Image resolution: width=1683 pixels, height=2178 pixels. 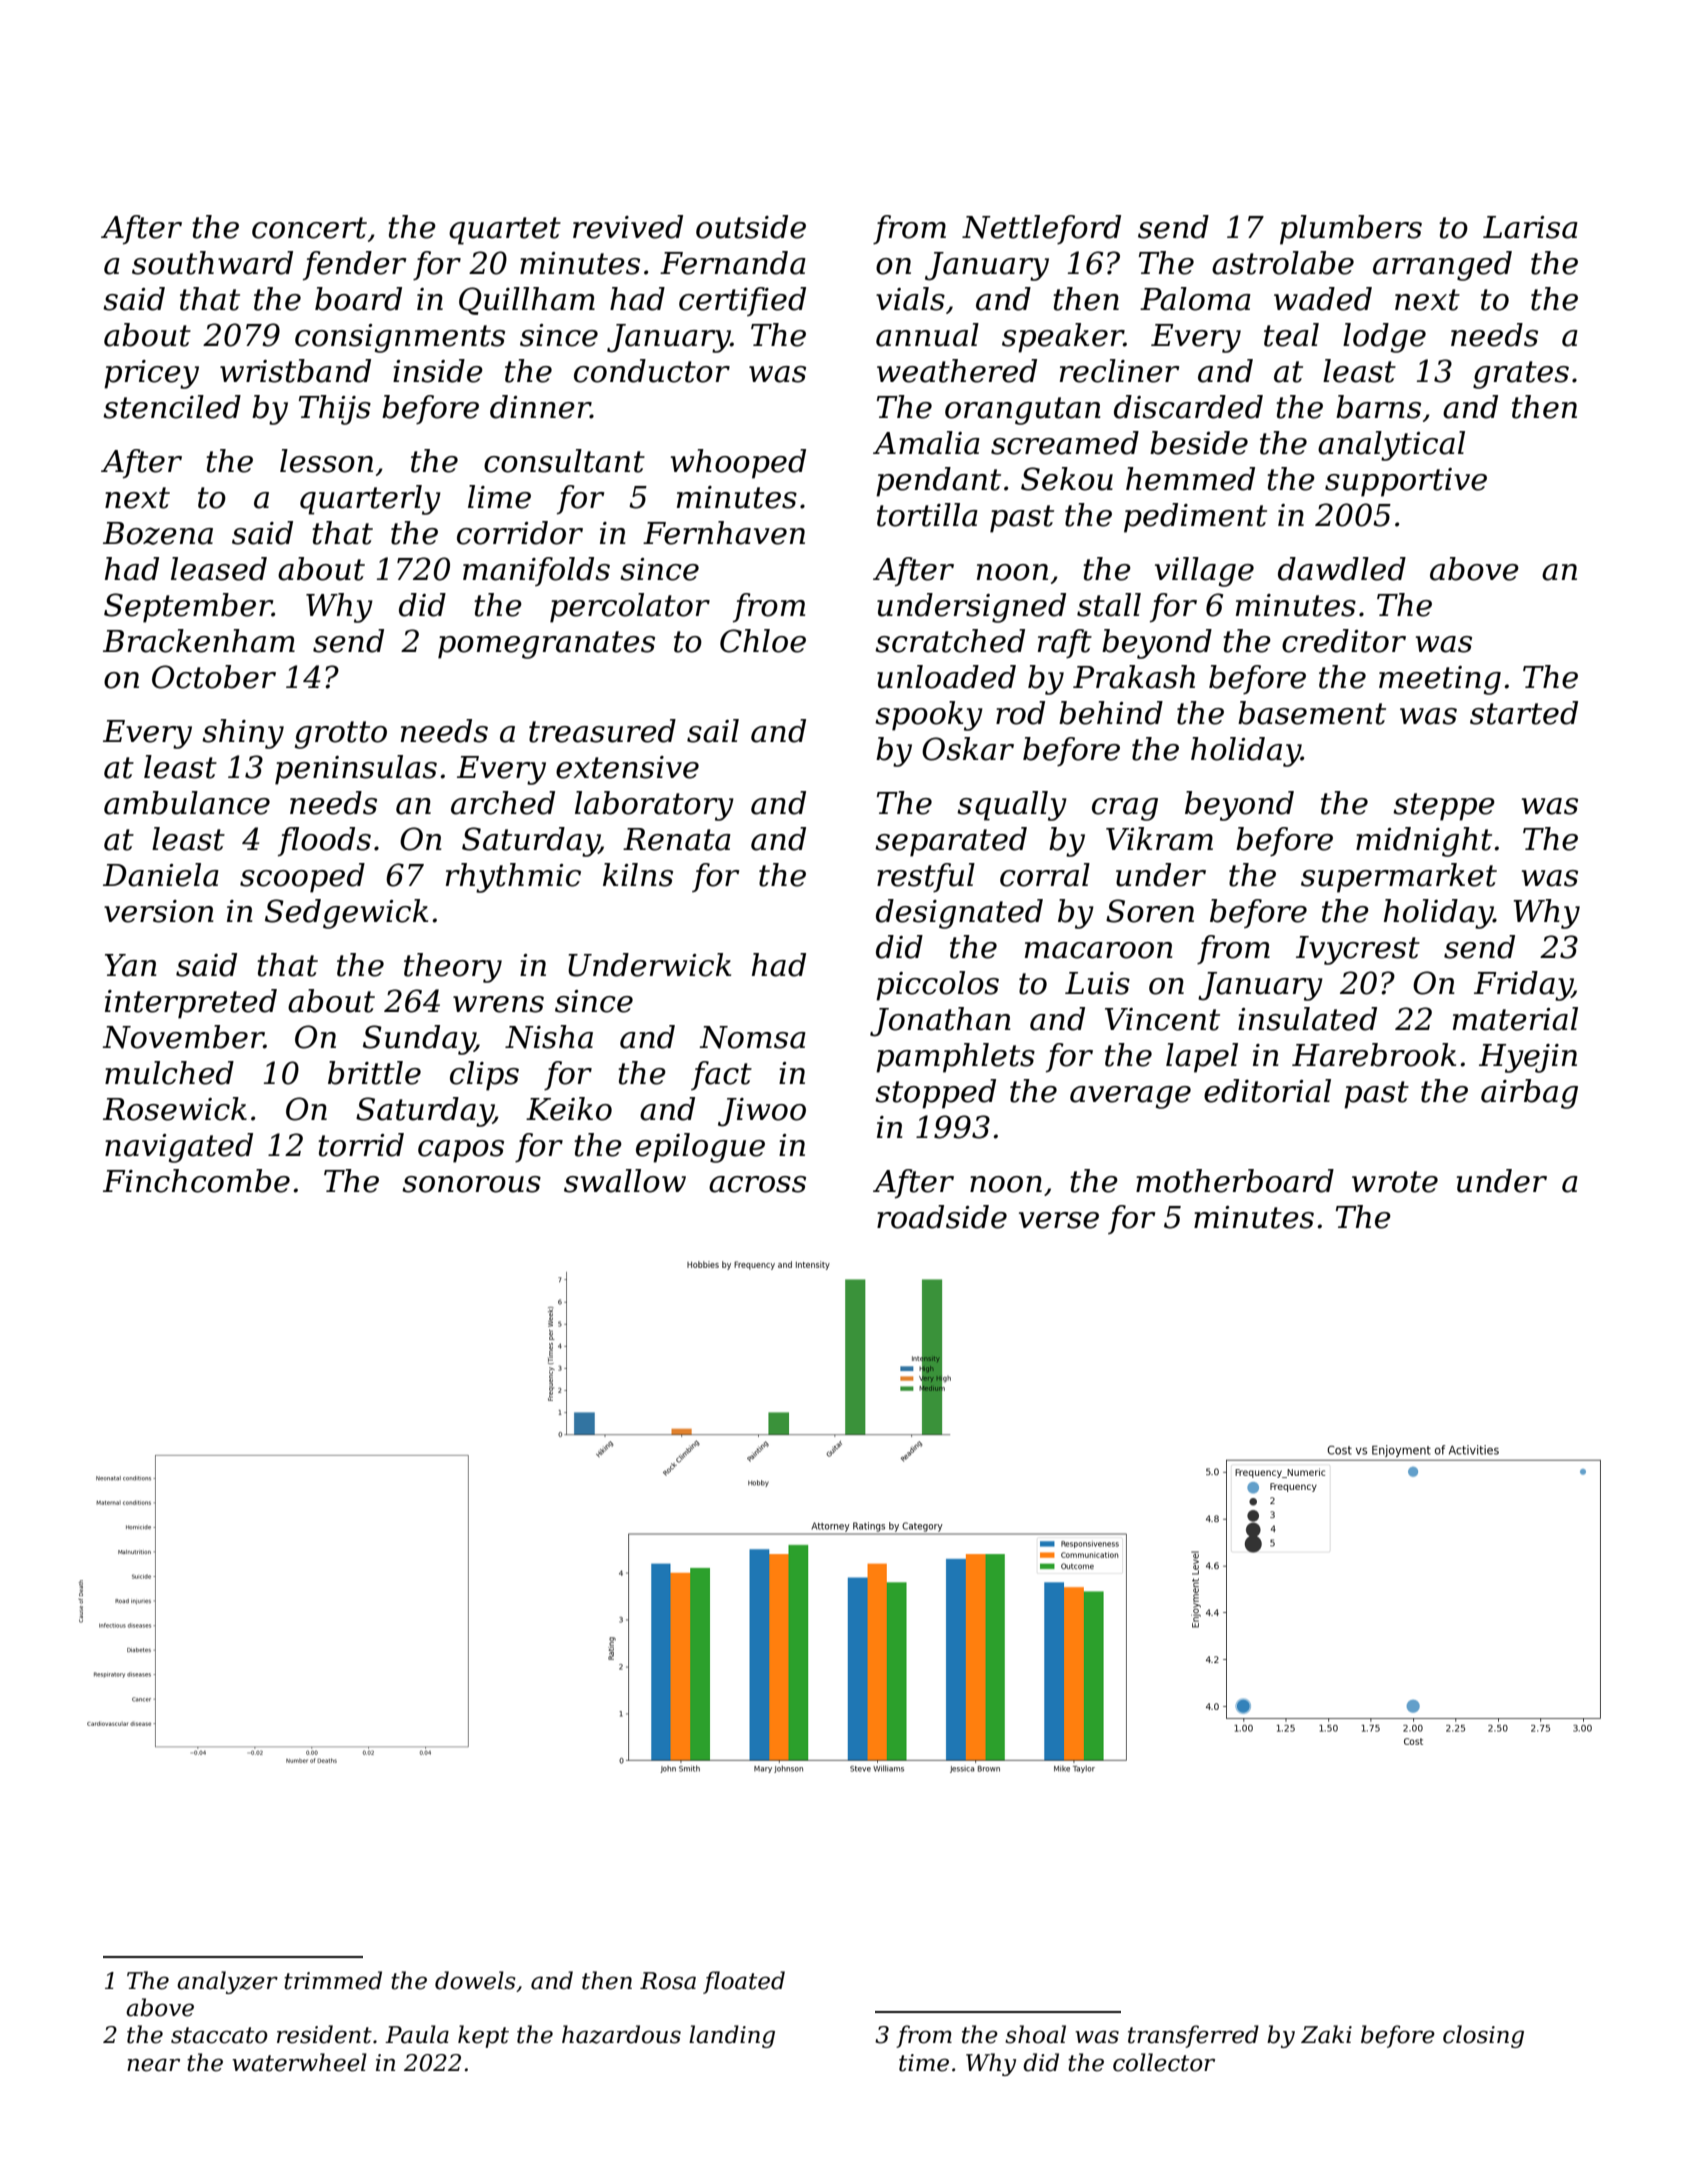 I want to click on Zaki, so click(x=1326, y=2034).
